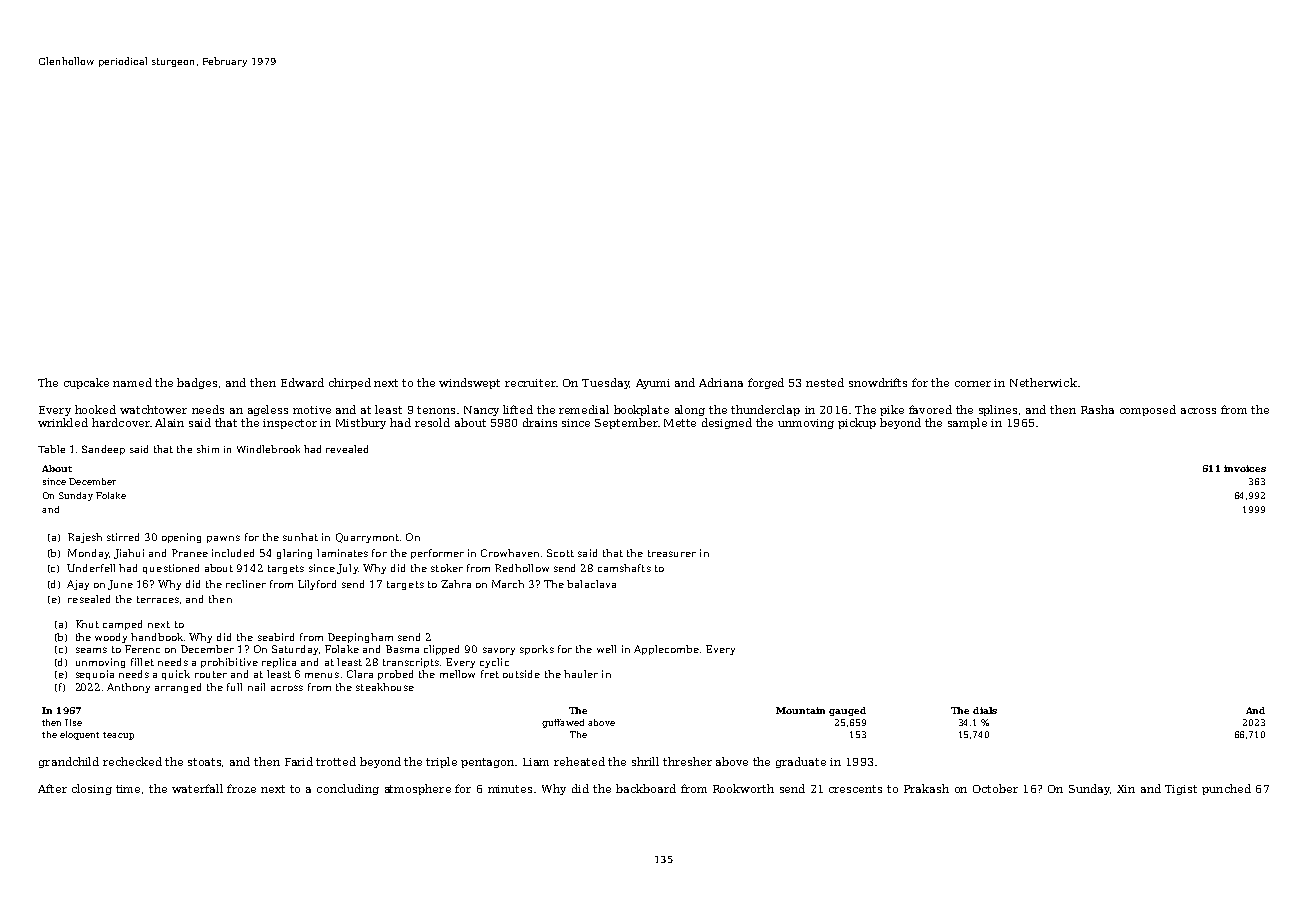 Image resolution: width=1308 pixels, height=924 pixels. Describe the element at coordinates (290, 424) in the page. I see `inspector` at that location.
